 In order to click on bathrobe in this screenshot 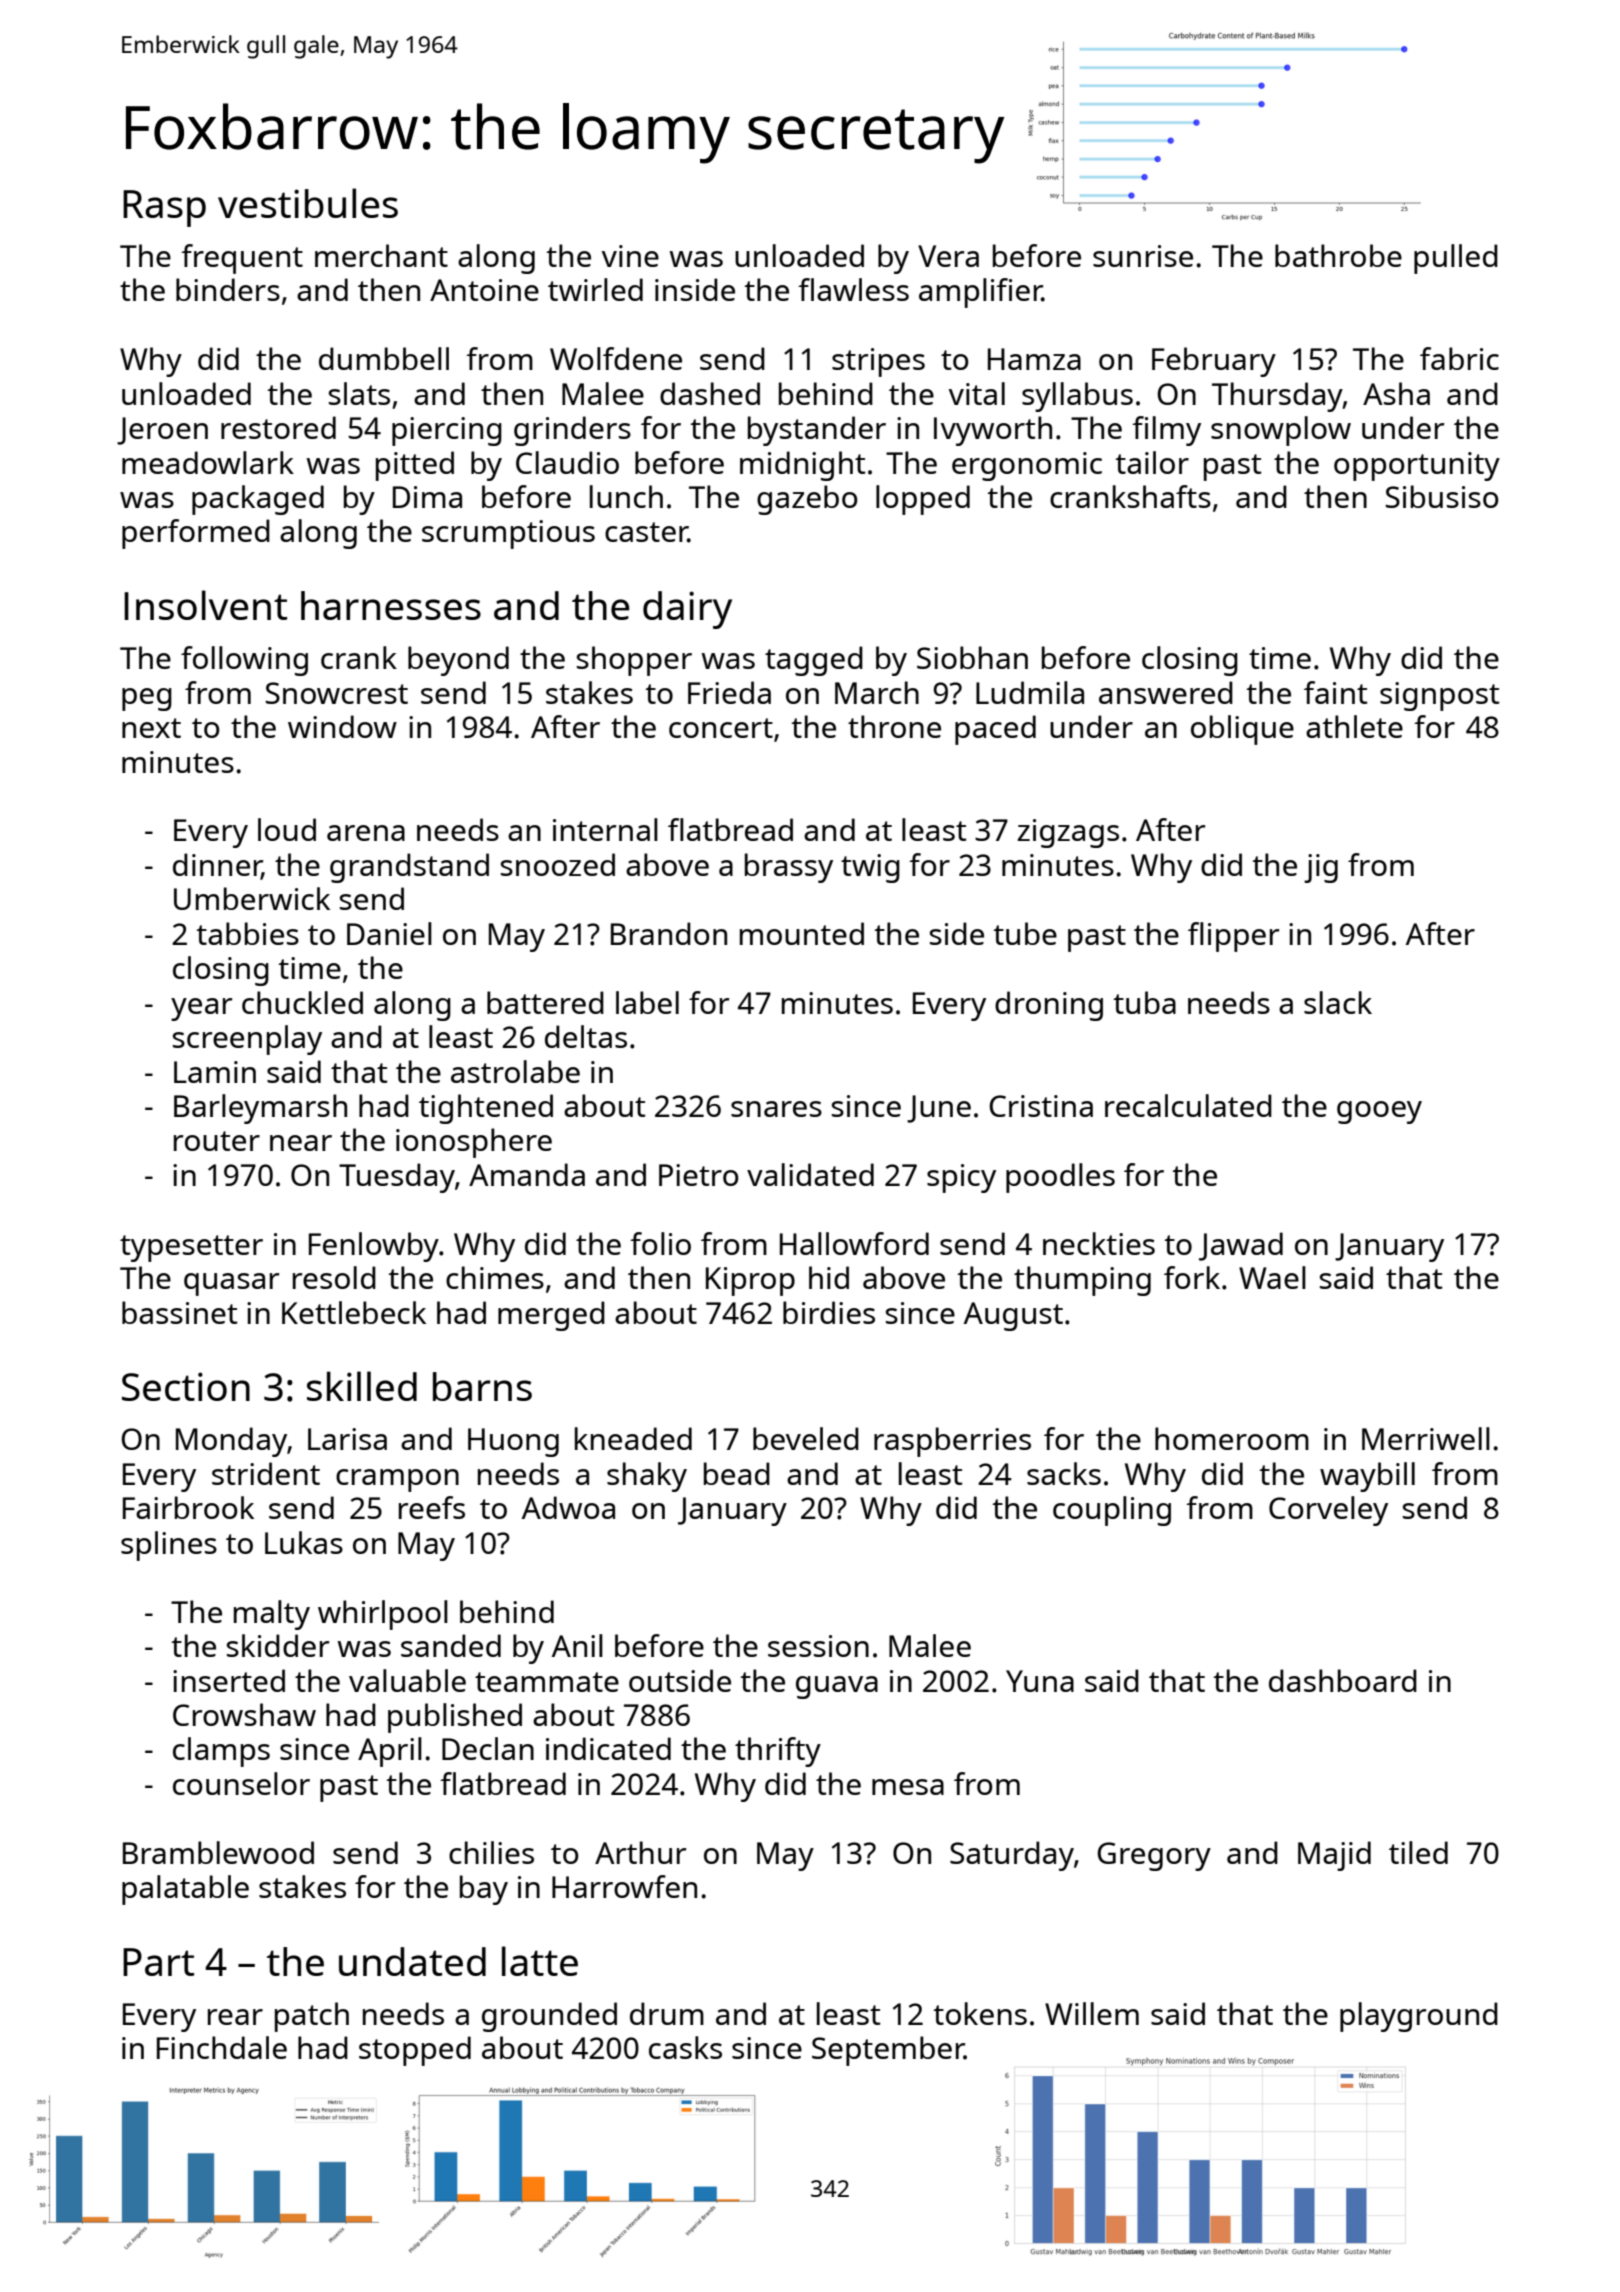, I will do `click(1338, 255)`.
